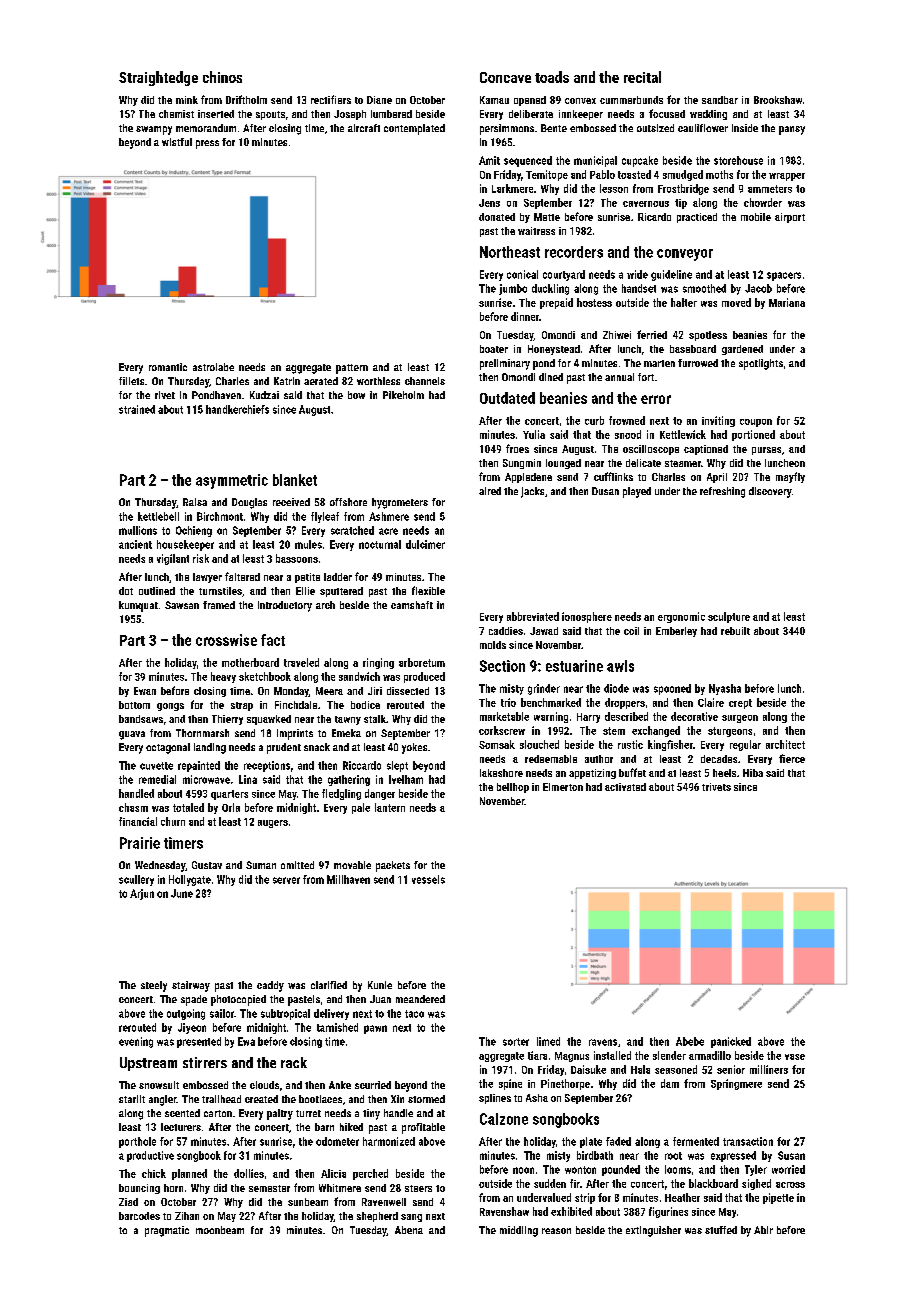 Image resolution: width=924 pixels, height=1308 pixels. I want to click on ringing, so click(378, 663).
